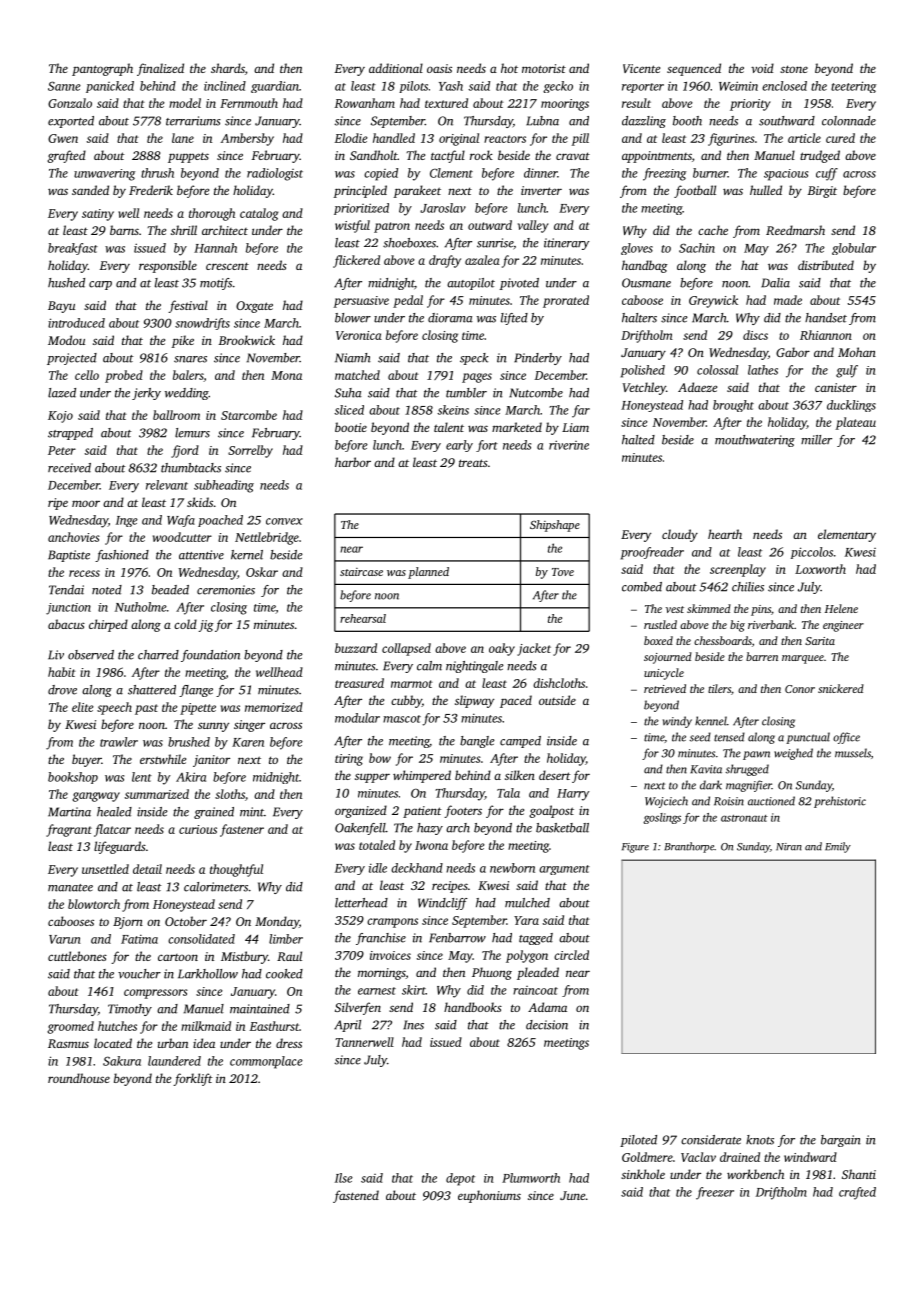 Image resolution: width=924 pixels, height=1308 pixels. I want to click on oasis, so click(439, 68).
